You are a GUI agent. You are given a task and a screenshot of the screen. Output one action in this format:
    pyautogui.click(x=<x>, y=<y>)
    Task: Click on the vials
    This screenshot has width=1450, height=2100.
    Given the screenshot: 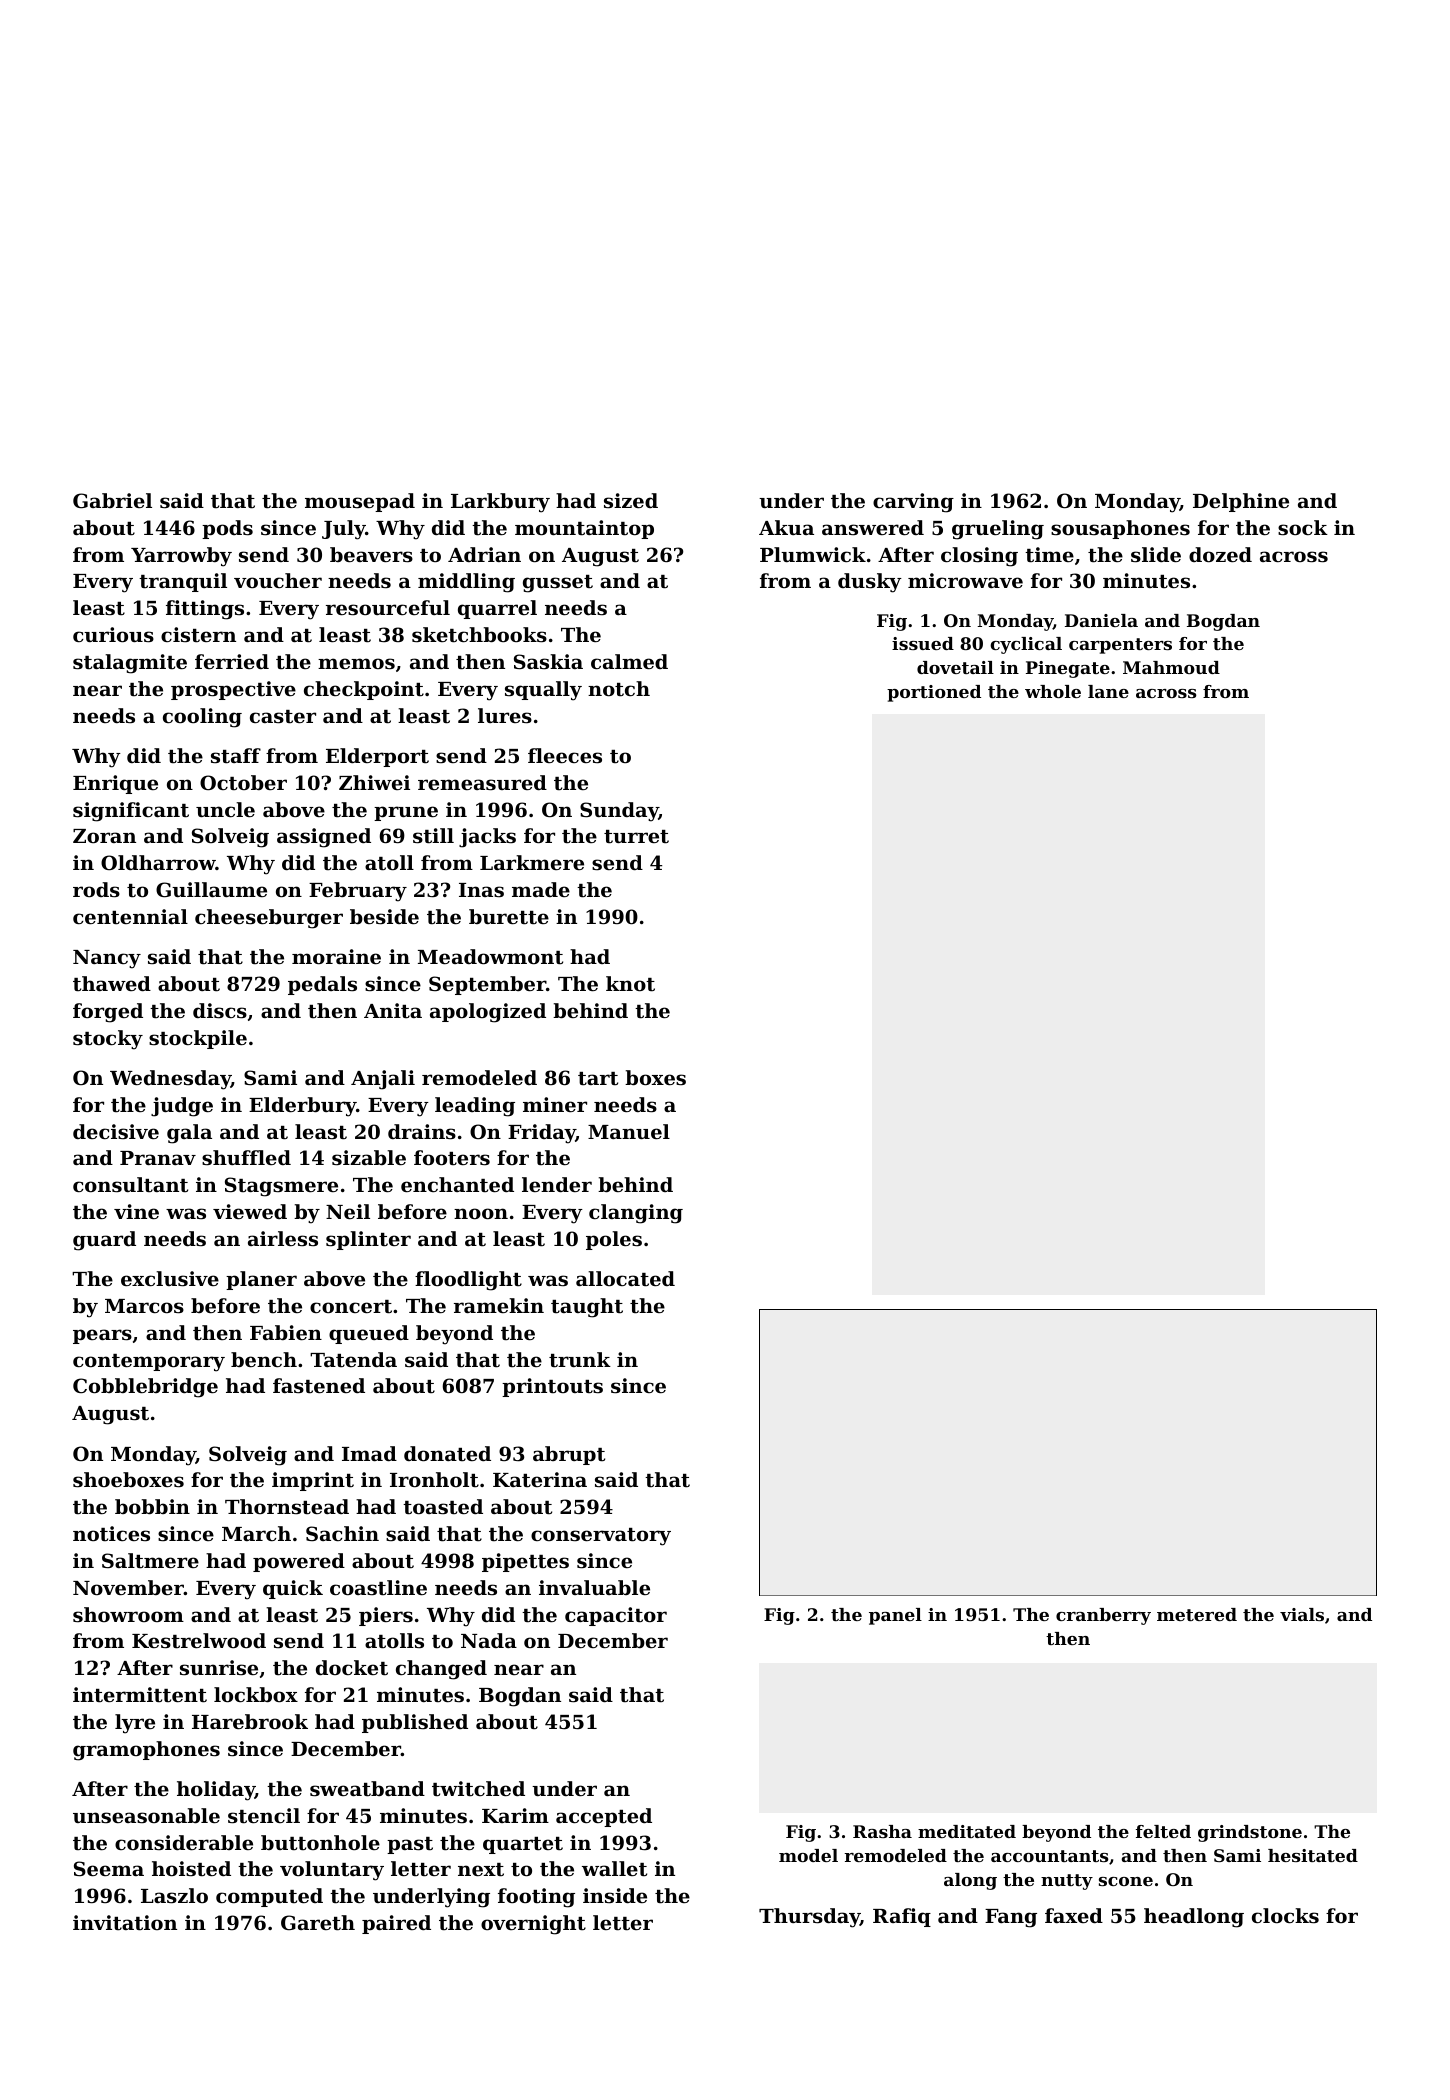 What is the action you would take?
    pyautogui.click(x=1302, y=1614)
